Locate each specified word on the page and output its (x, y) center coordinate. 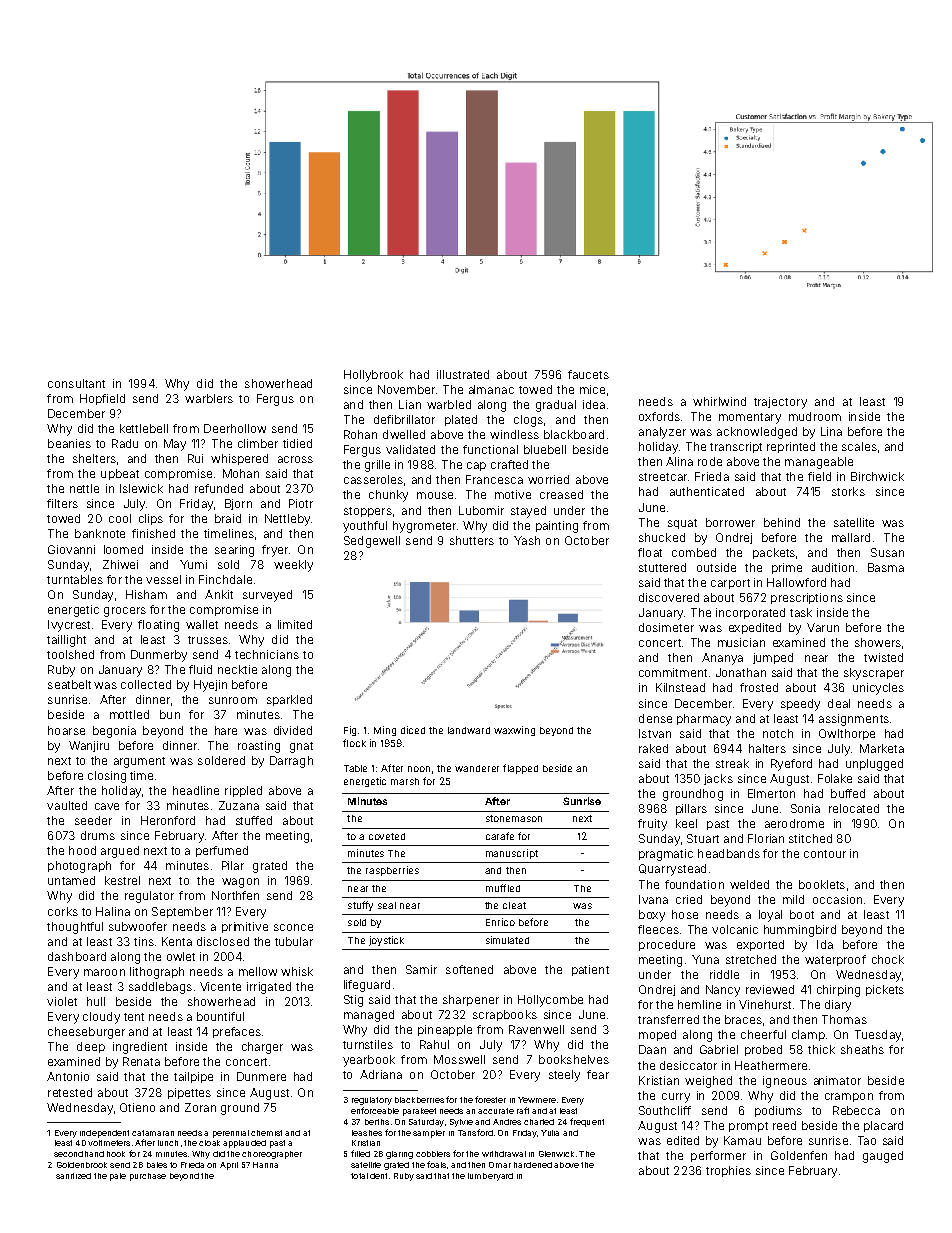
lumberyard (490, 1177)
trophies (728, 1171)
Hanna (265, 1165)
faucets (588, 374)
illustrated (463, 374)
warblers (209, 398)
